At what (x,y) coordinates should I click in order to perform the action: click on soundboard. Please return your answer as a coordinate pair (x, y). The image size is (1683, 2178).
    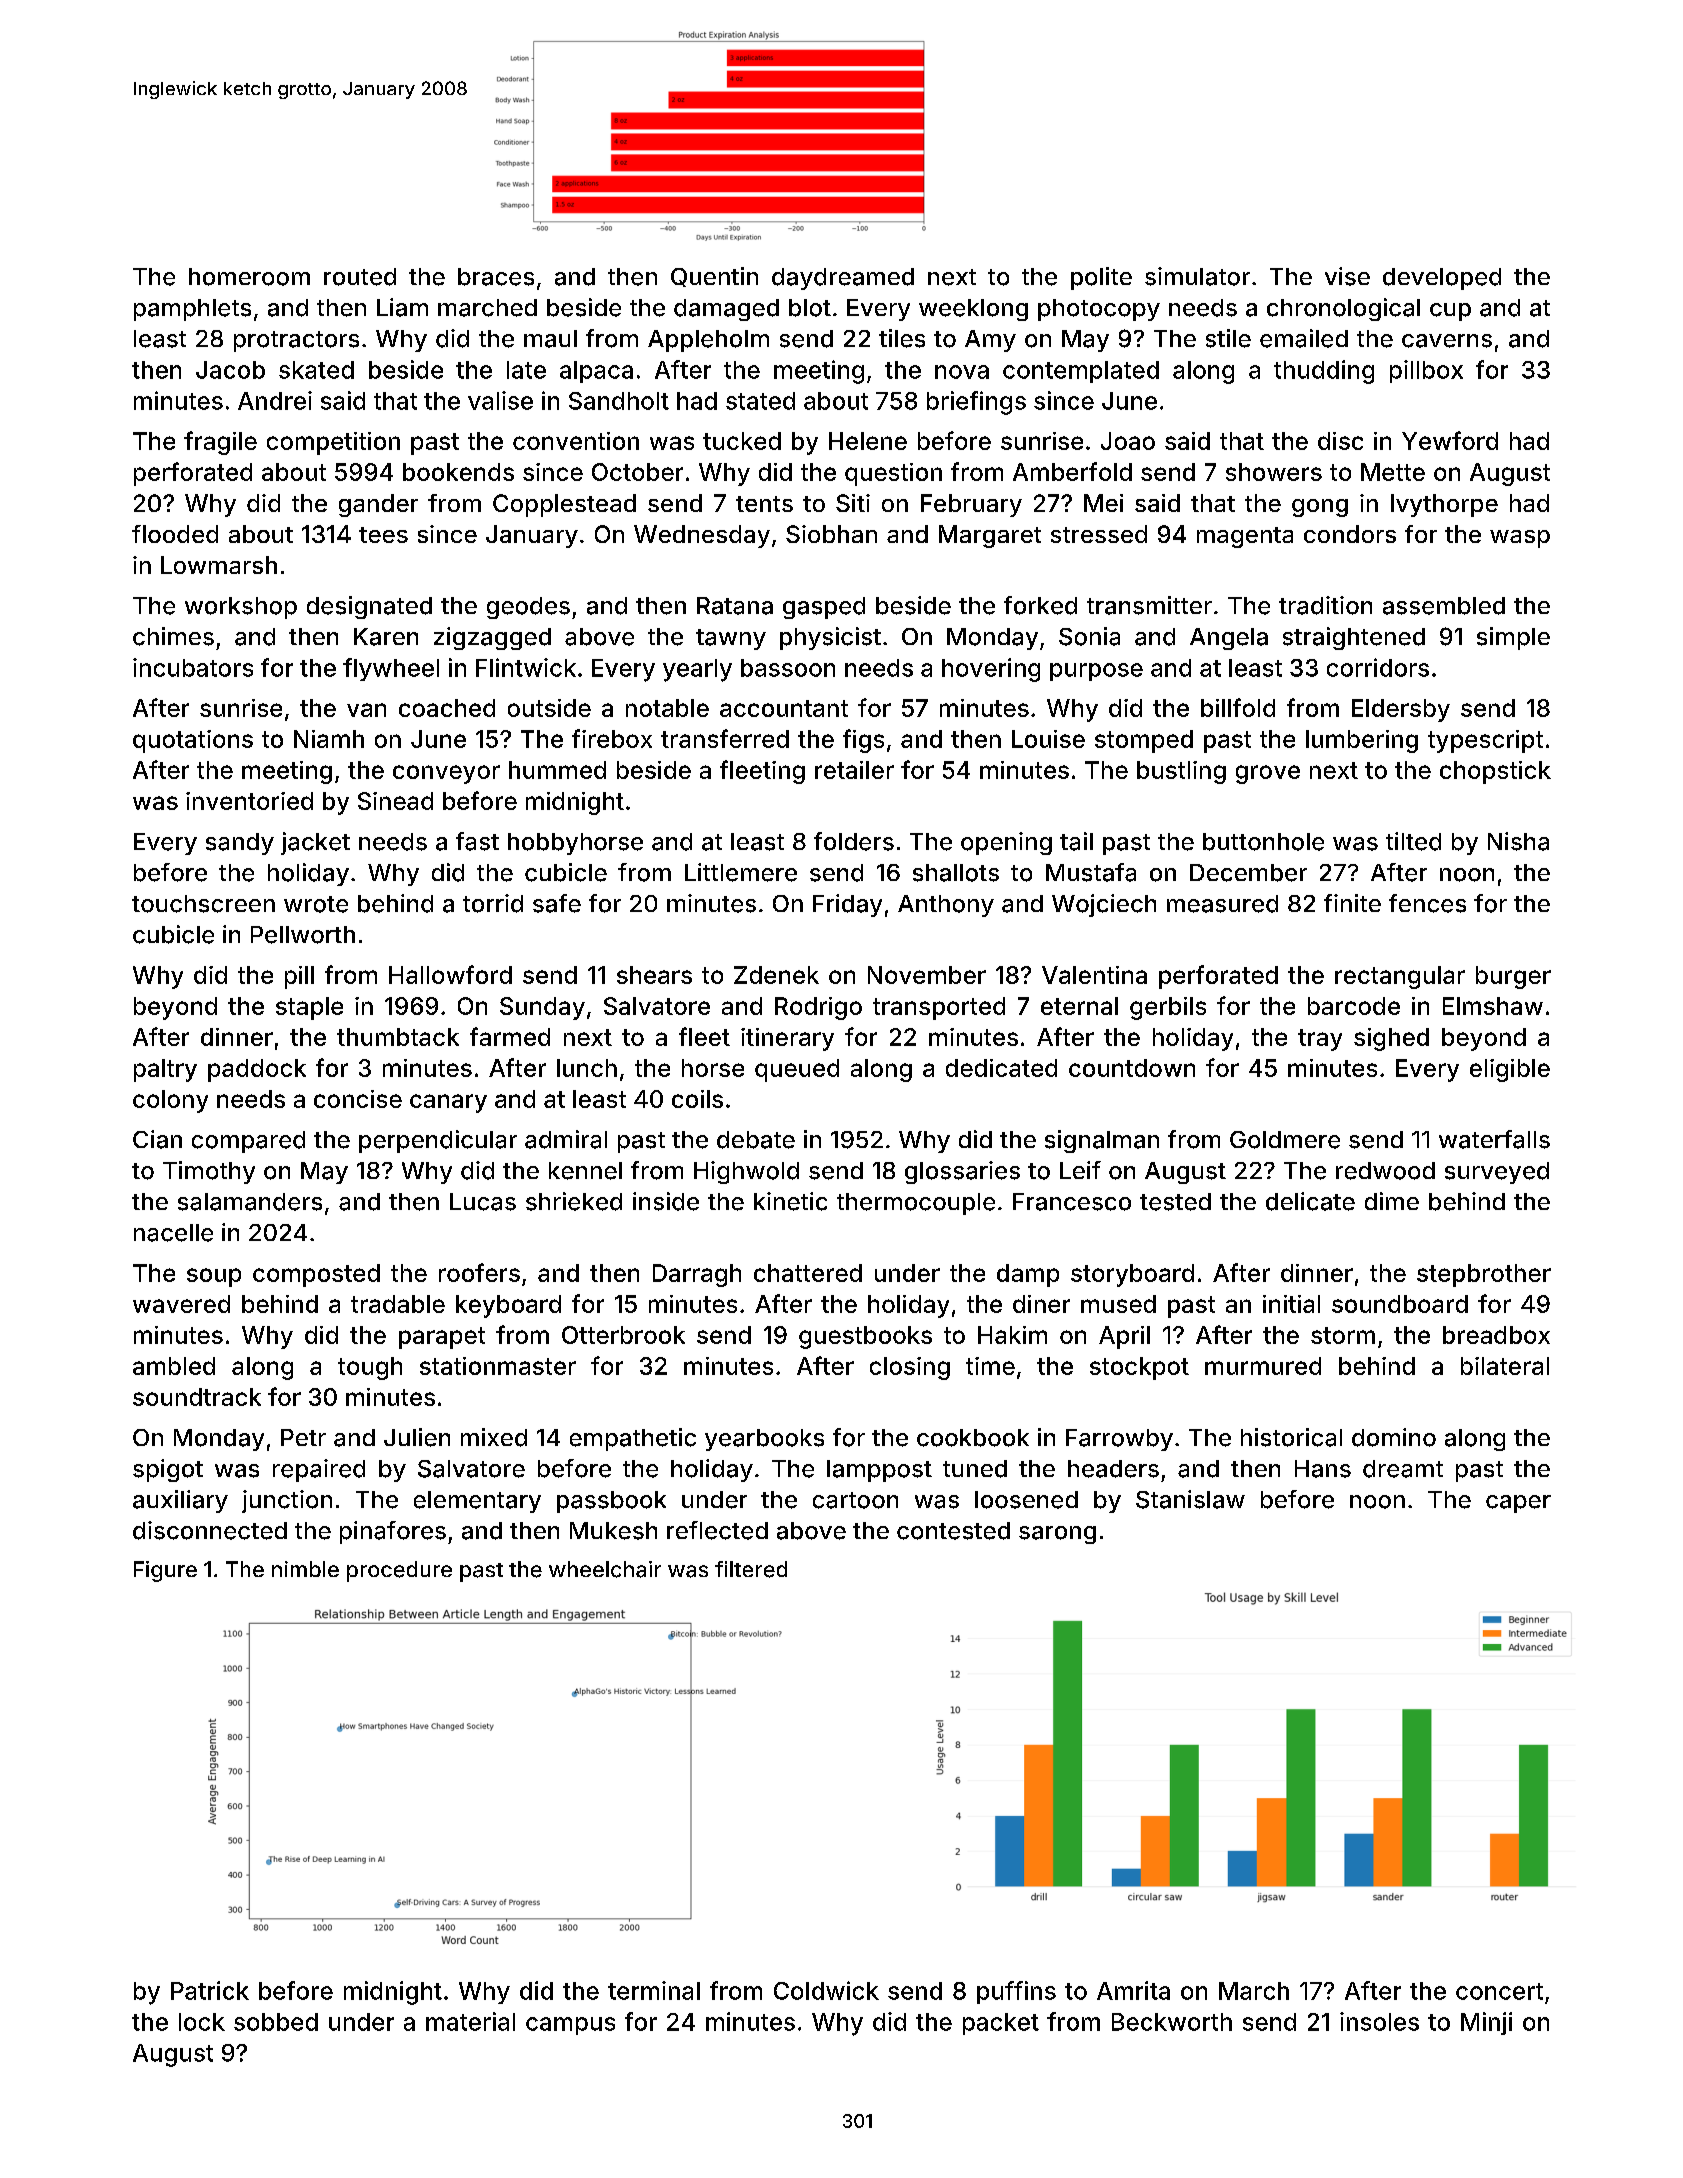
    Looking at the image, I should click on (1400, 1304).
